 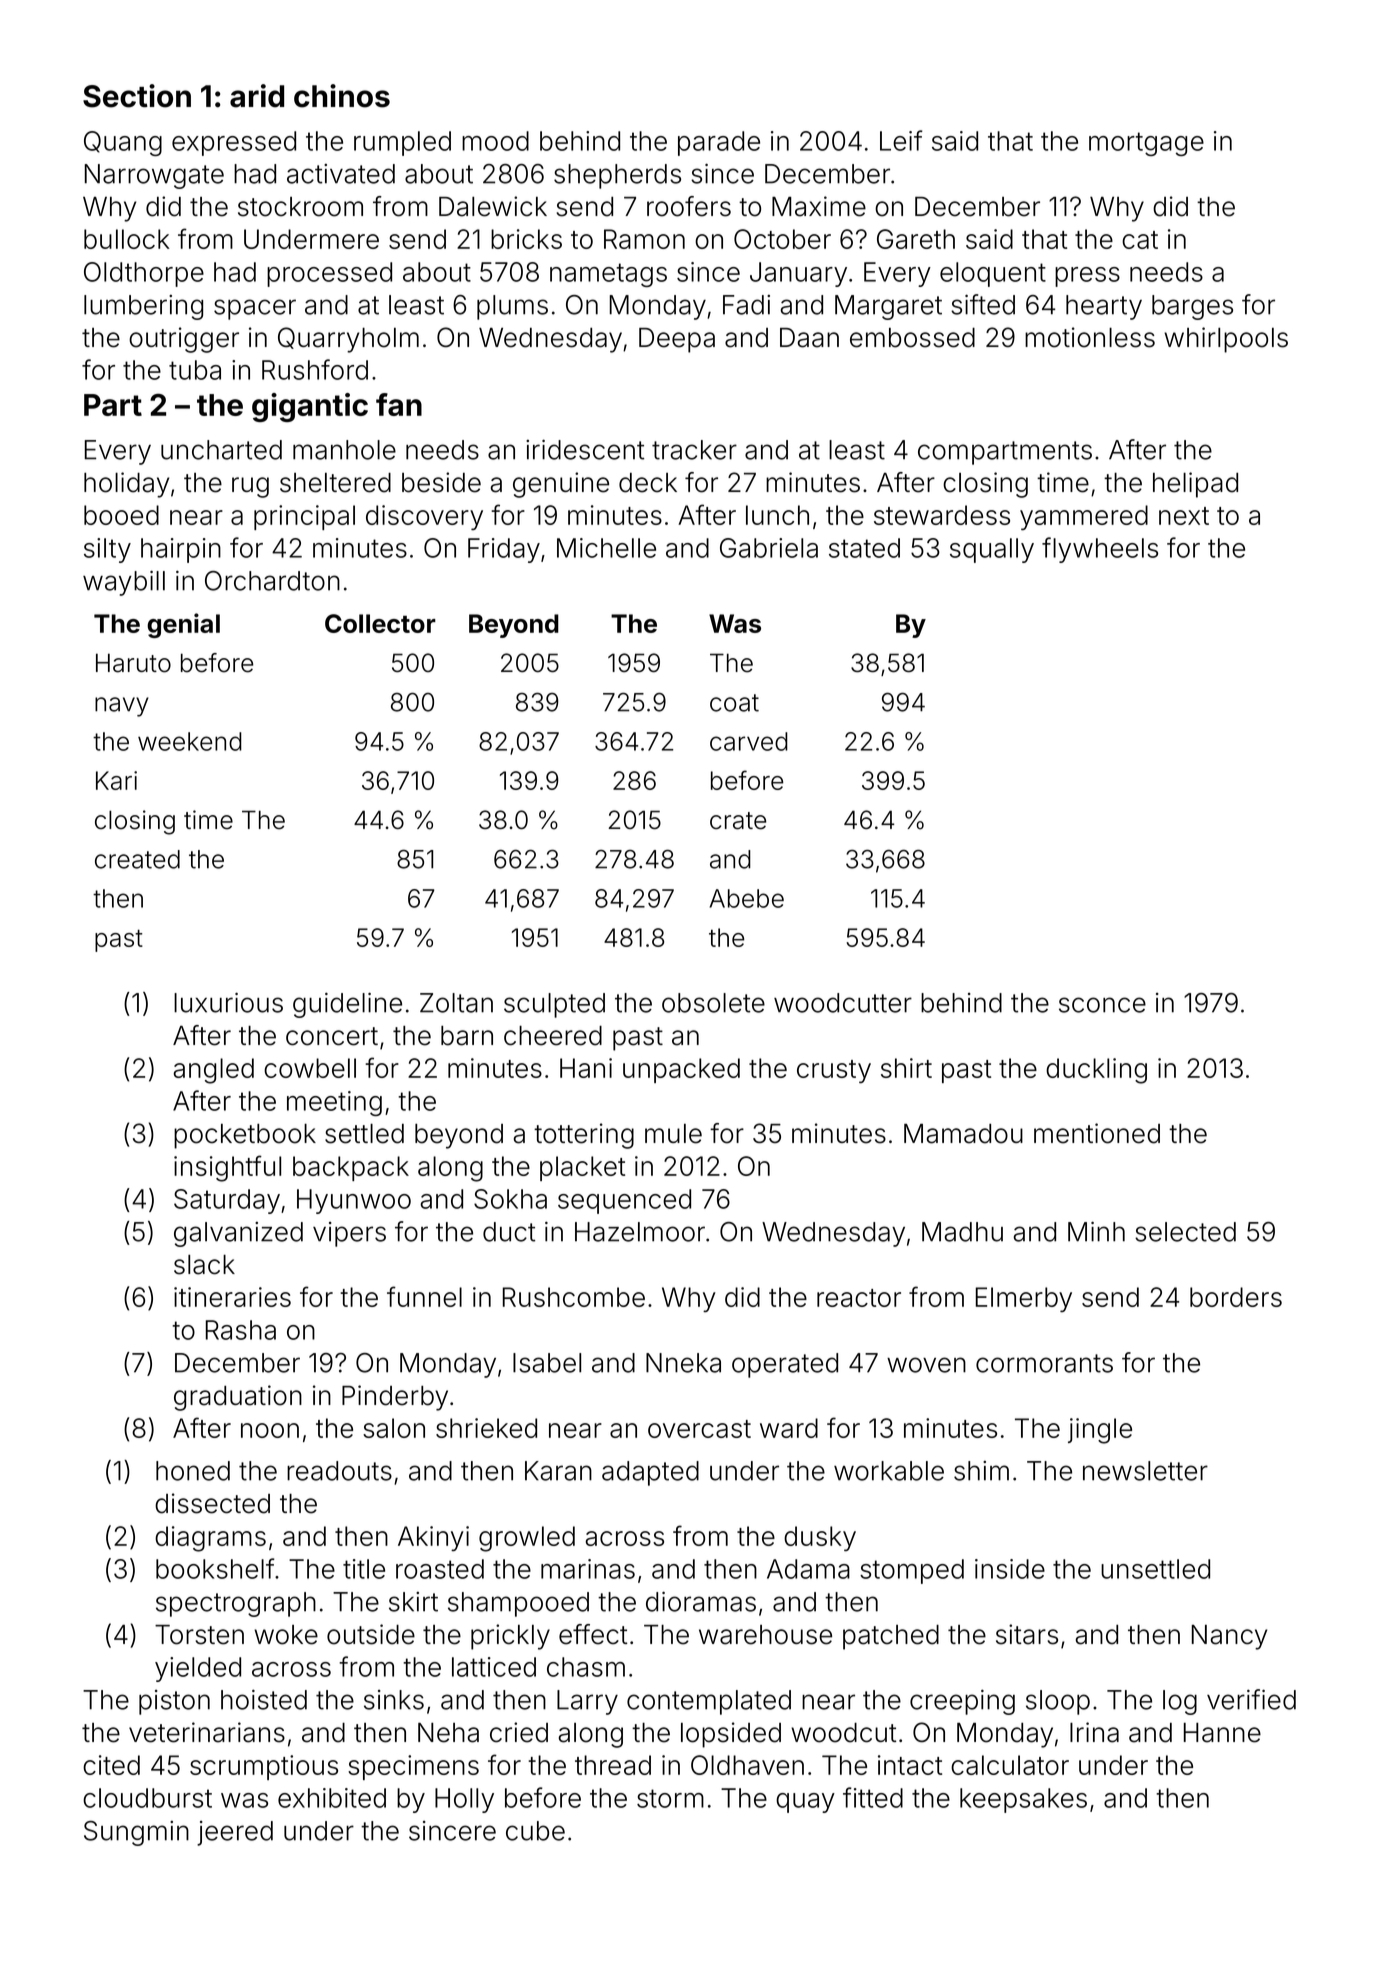 What do you see at coordinates (553, 1036) in the screenshot?
I see `cheered` at bounding box center [553, 1036].
